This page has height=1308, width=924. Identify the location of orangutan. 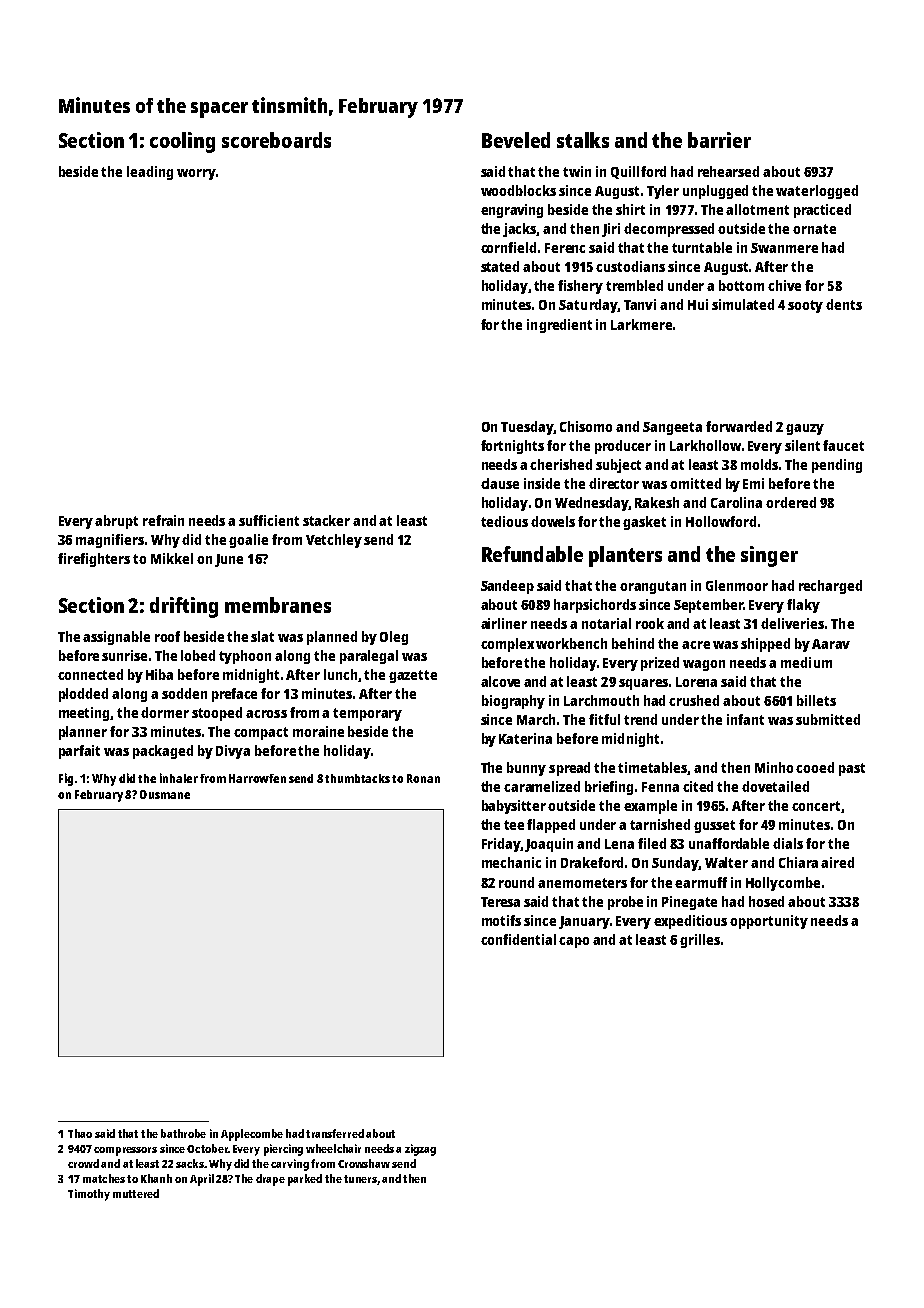
(653, 587).
